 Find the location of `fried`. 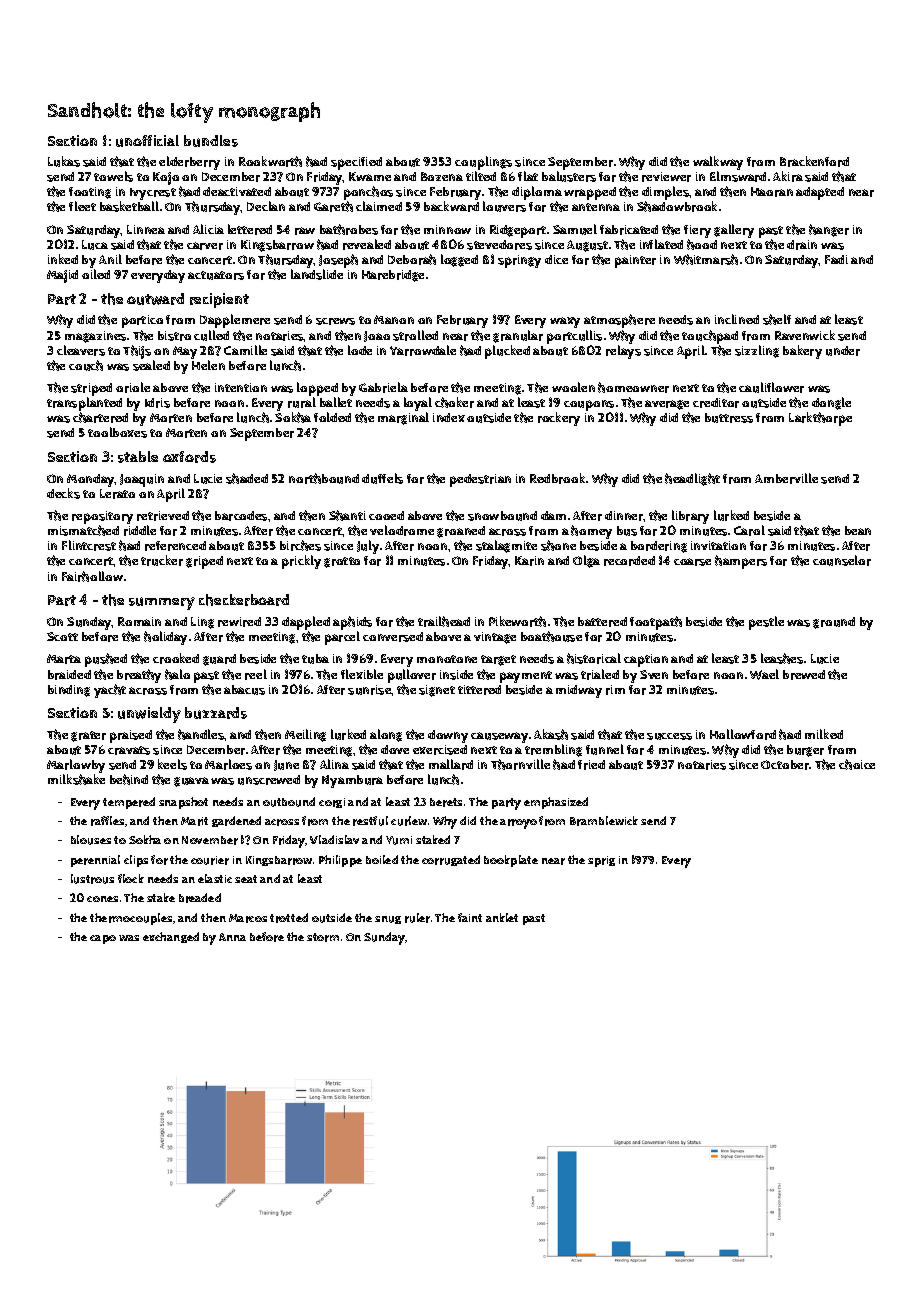

fried is located at coordinates (591, 765).
